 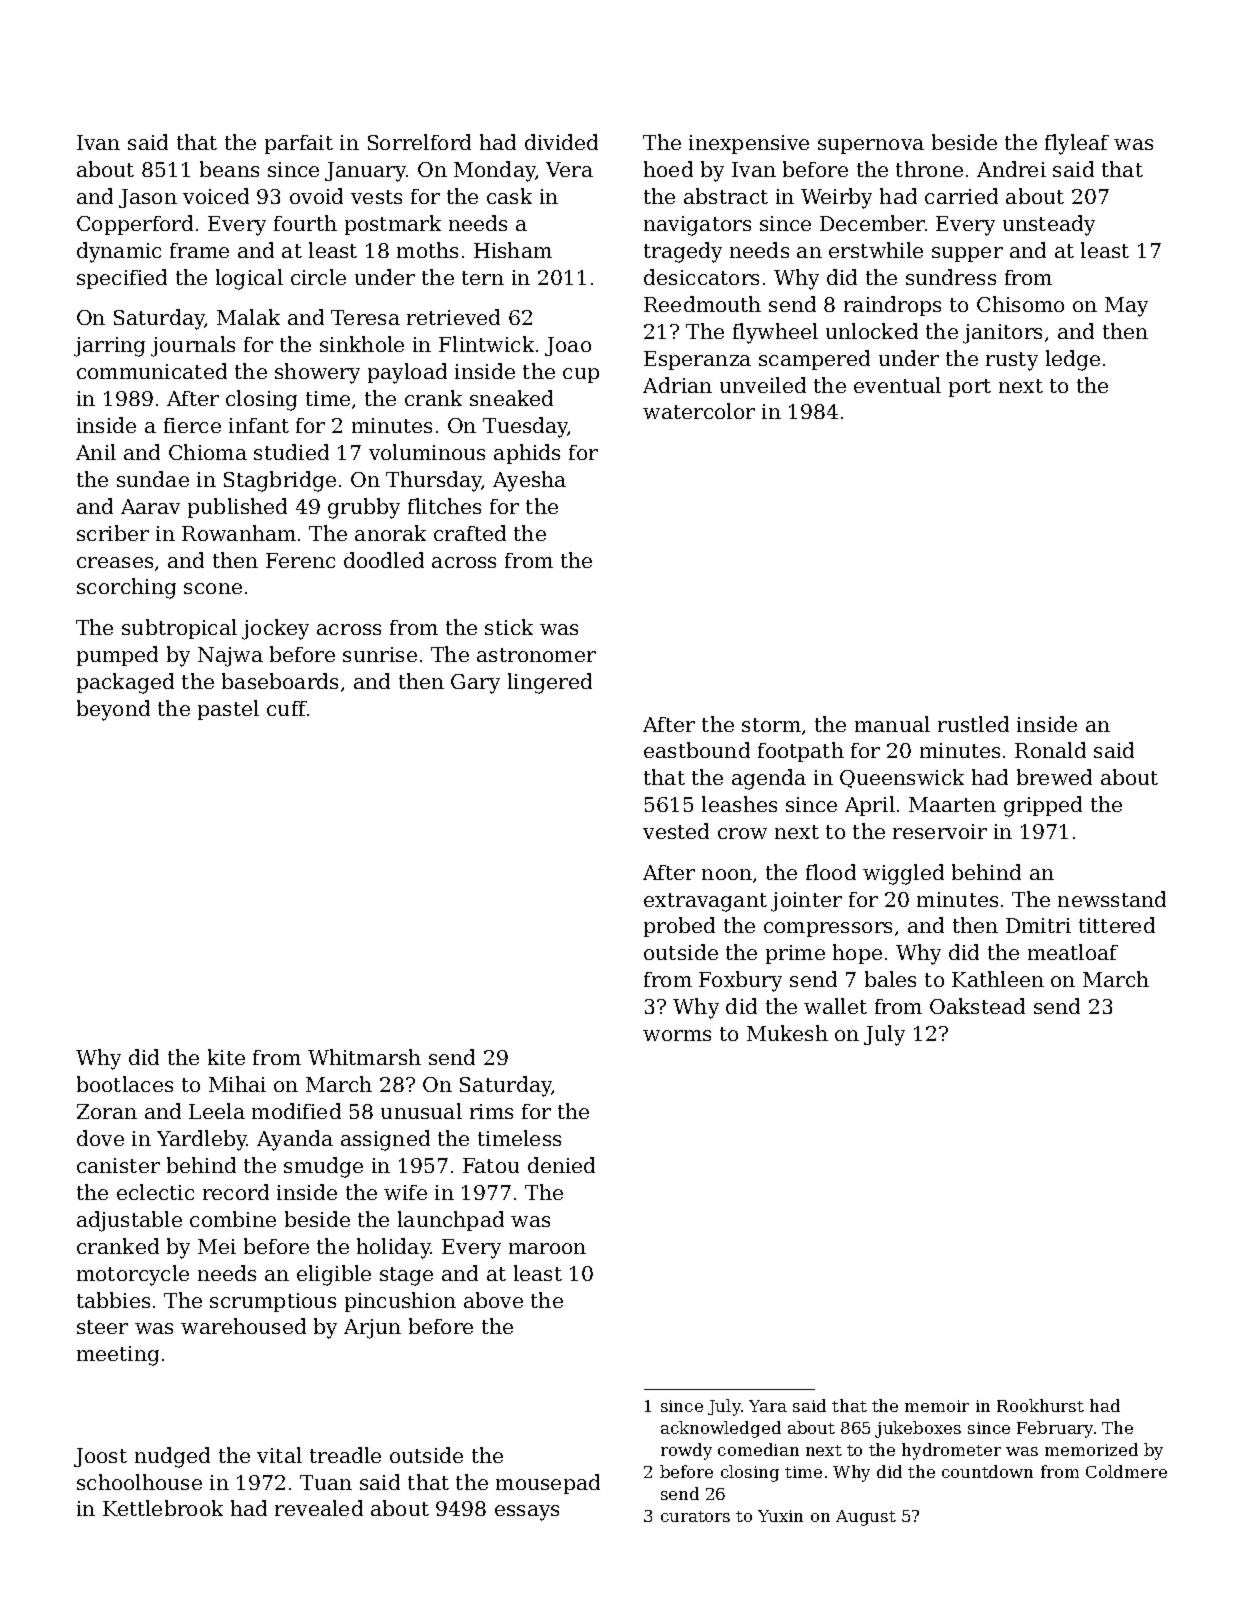 What do you see at coordinates (486, 344) in the screenshot?
I see `Flintwick` at bounding box center [486, 344].
